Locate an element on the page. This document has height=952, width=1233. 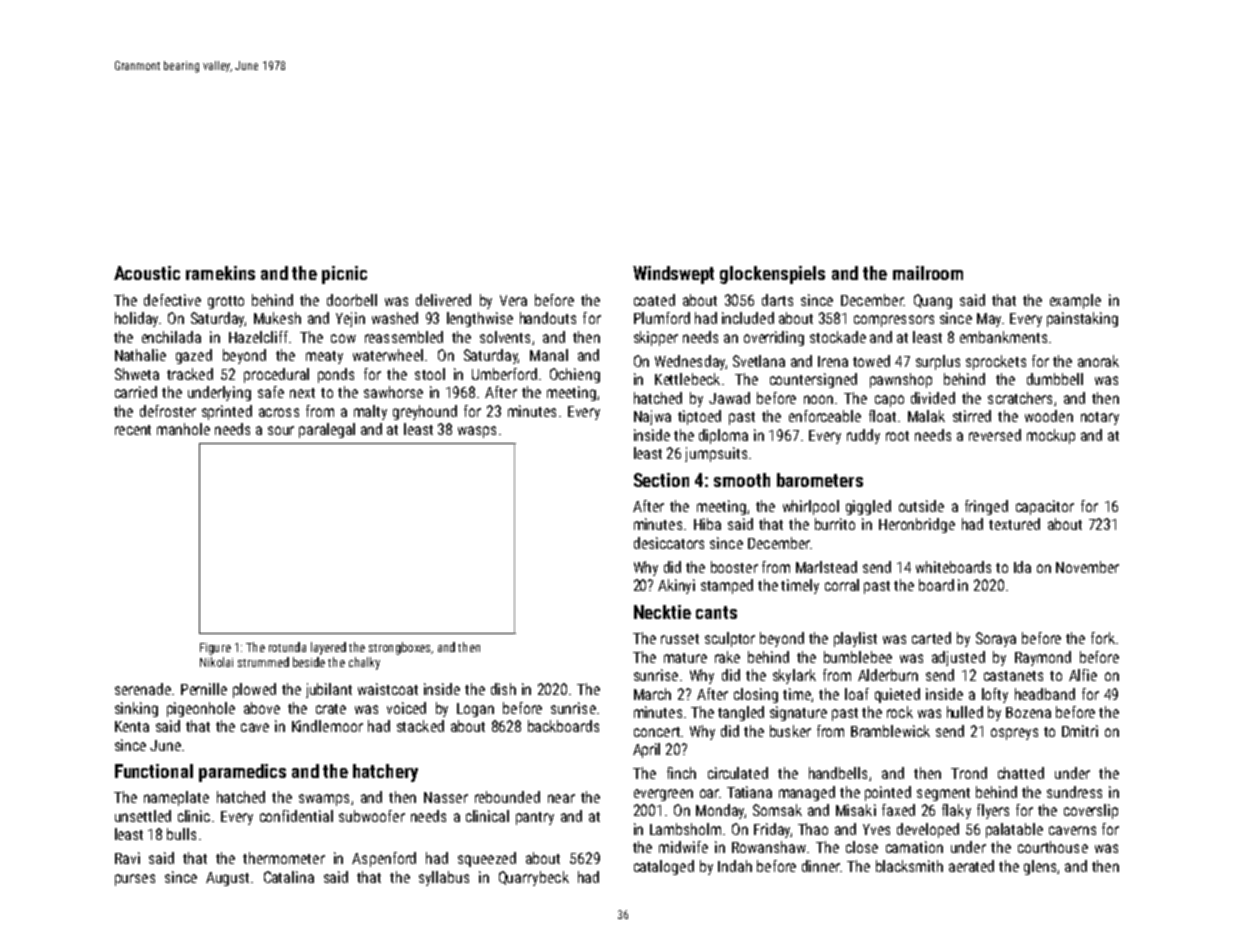
glockenspiels is located at coordinates (772, 275).
